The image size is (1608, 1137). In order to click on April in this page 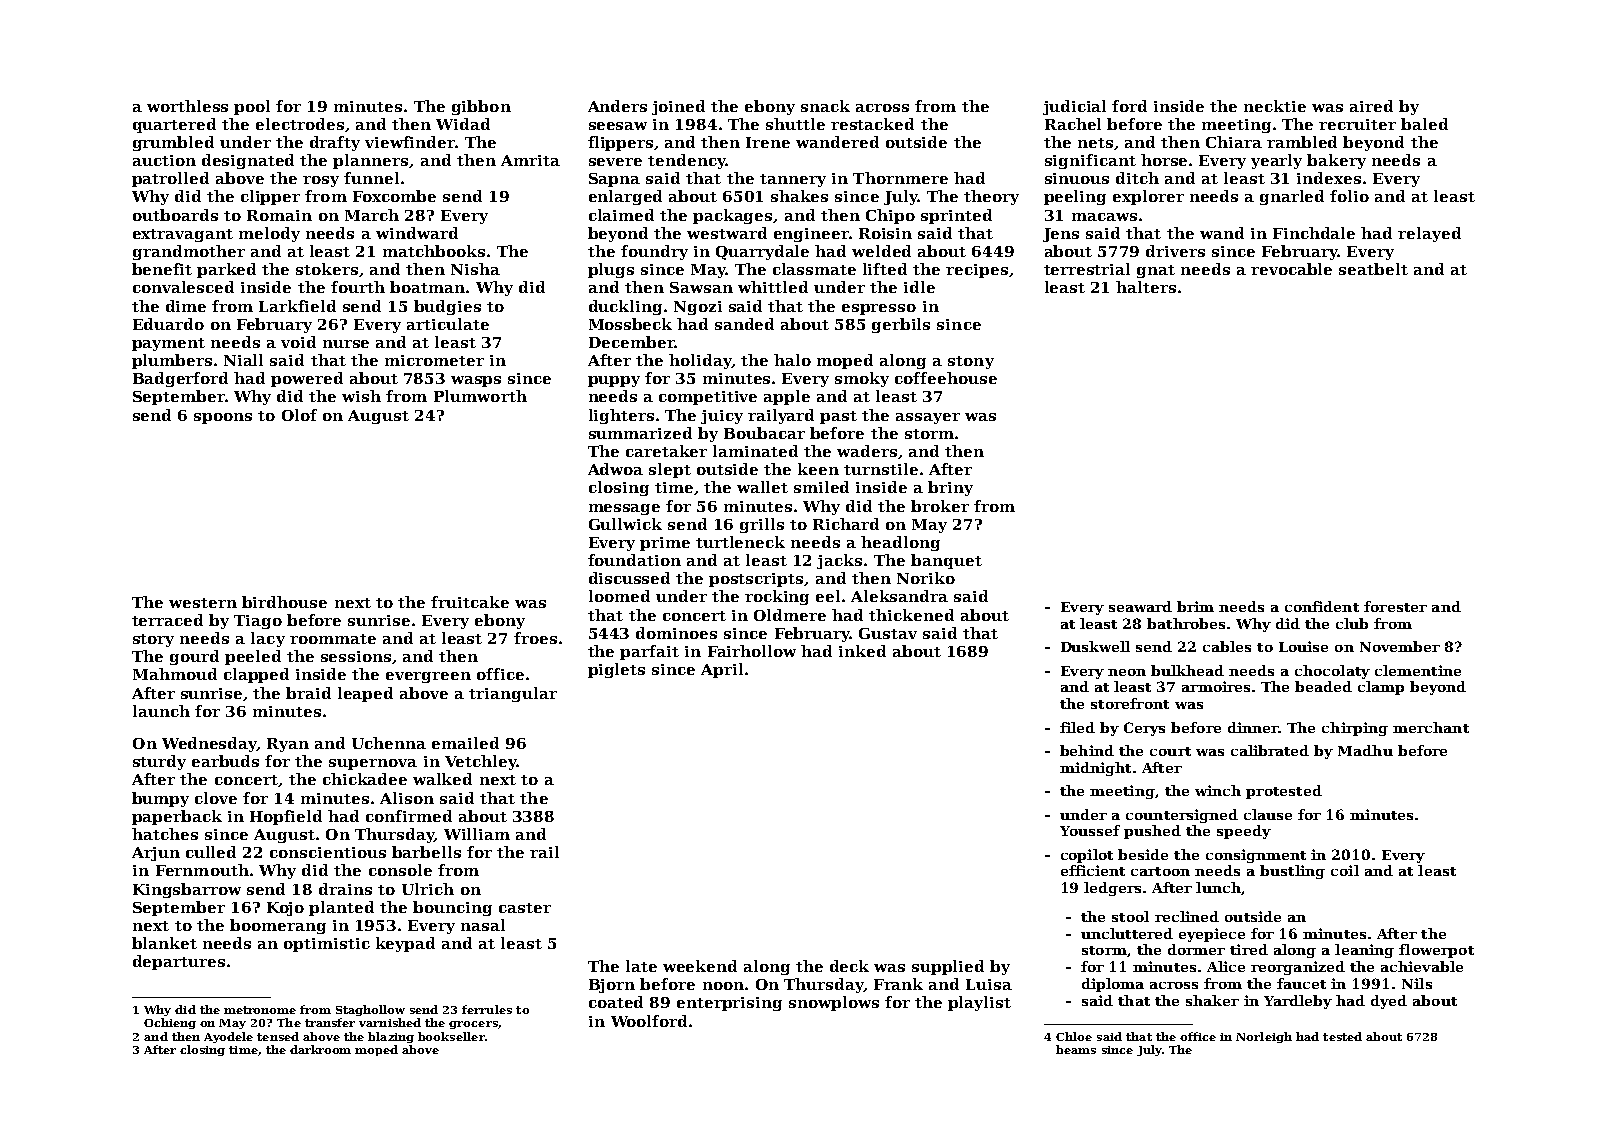, I will do `click(722, 670)`.
